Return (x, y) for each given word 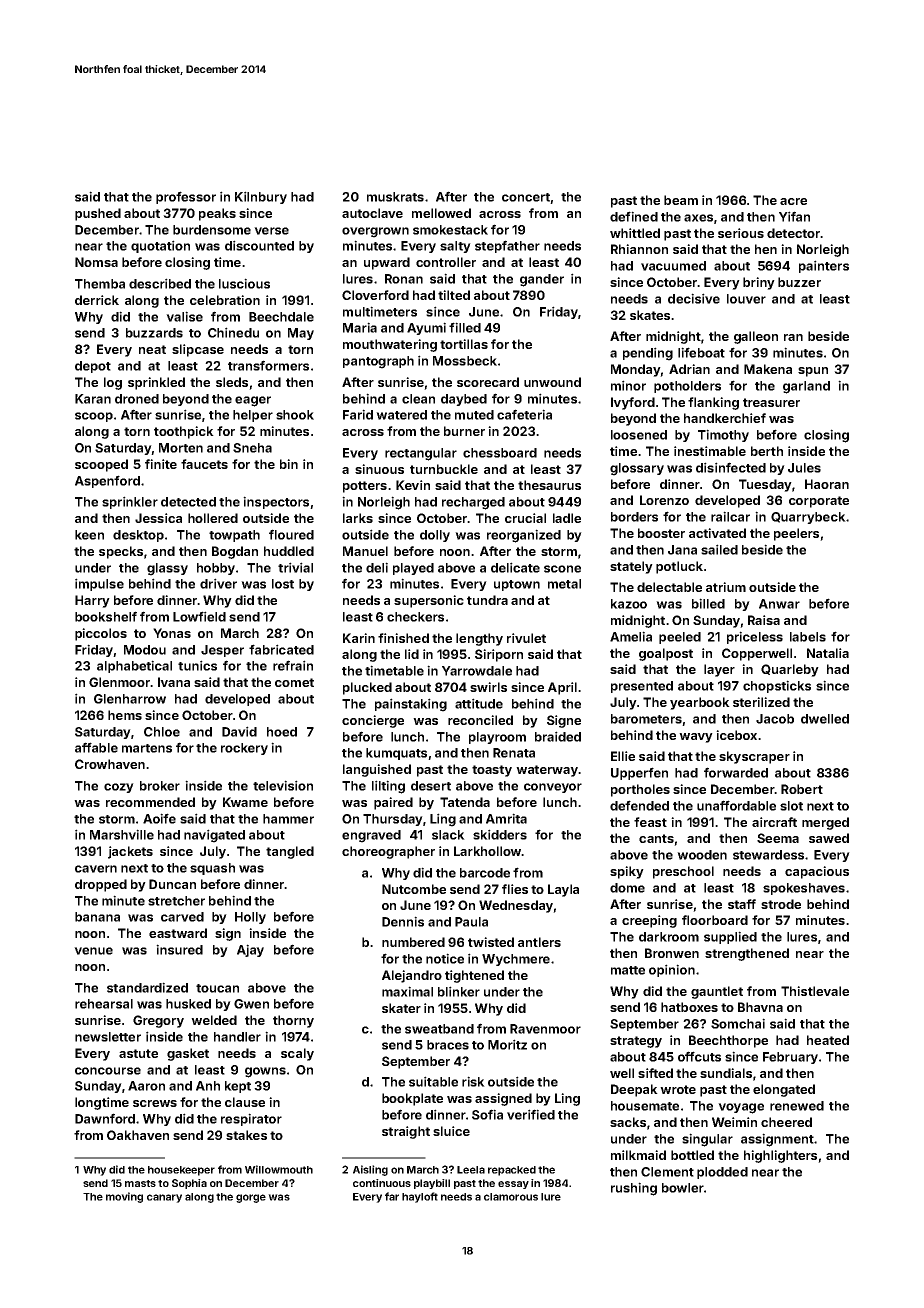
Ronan (404, 279)
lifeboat (701, 352)
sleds (232, 382)
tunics (197, 665)
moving (124, 1197)
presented (642, 687)
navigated (214, 836)
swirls (488, 687)
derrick (97, 300)
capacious (817, 872)
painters (824, 266)
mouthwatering (390, 345)
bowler (683, 1188)
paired (393, 803)
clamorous (511, 1197)
